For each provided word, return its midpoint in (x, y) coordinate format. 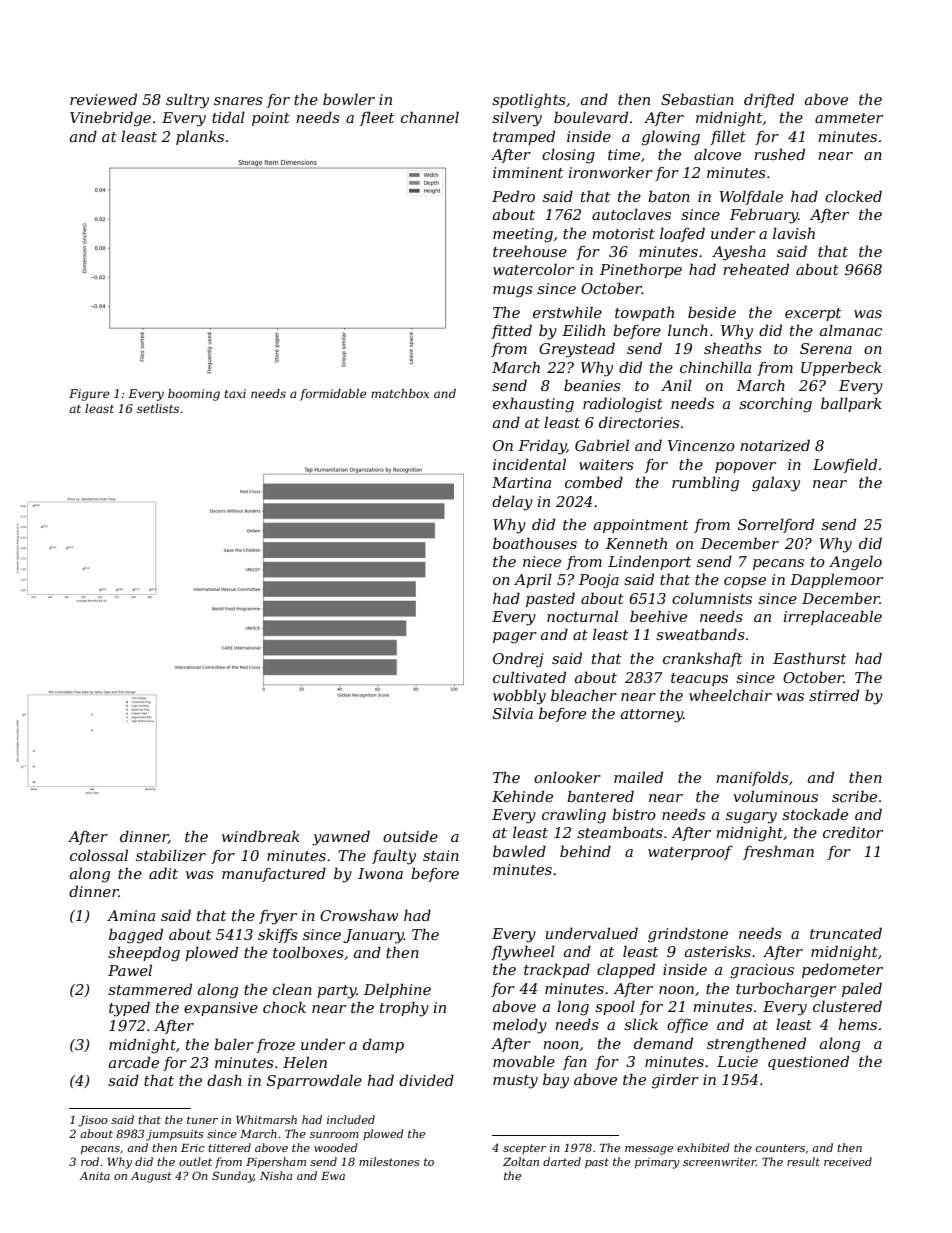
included (351, 1119)
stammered (150, 989)
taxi (235, 393)
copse (745, 582)
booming (194, 395)
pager (515, 638)
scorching (775, 405)
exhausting (533, 405)
